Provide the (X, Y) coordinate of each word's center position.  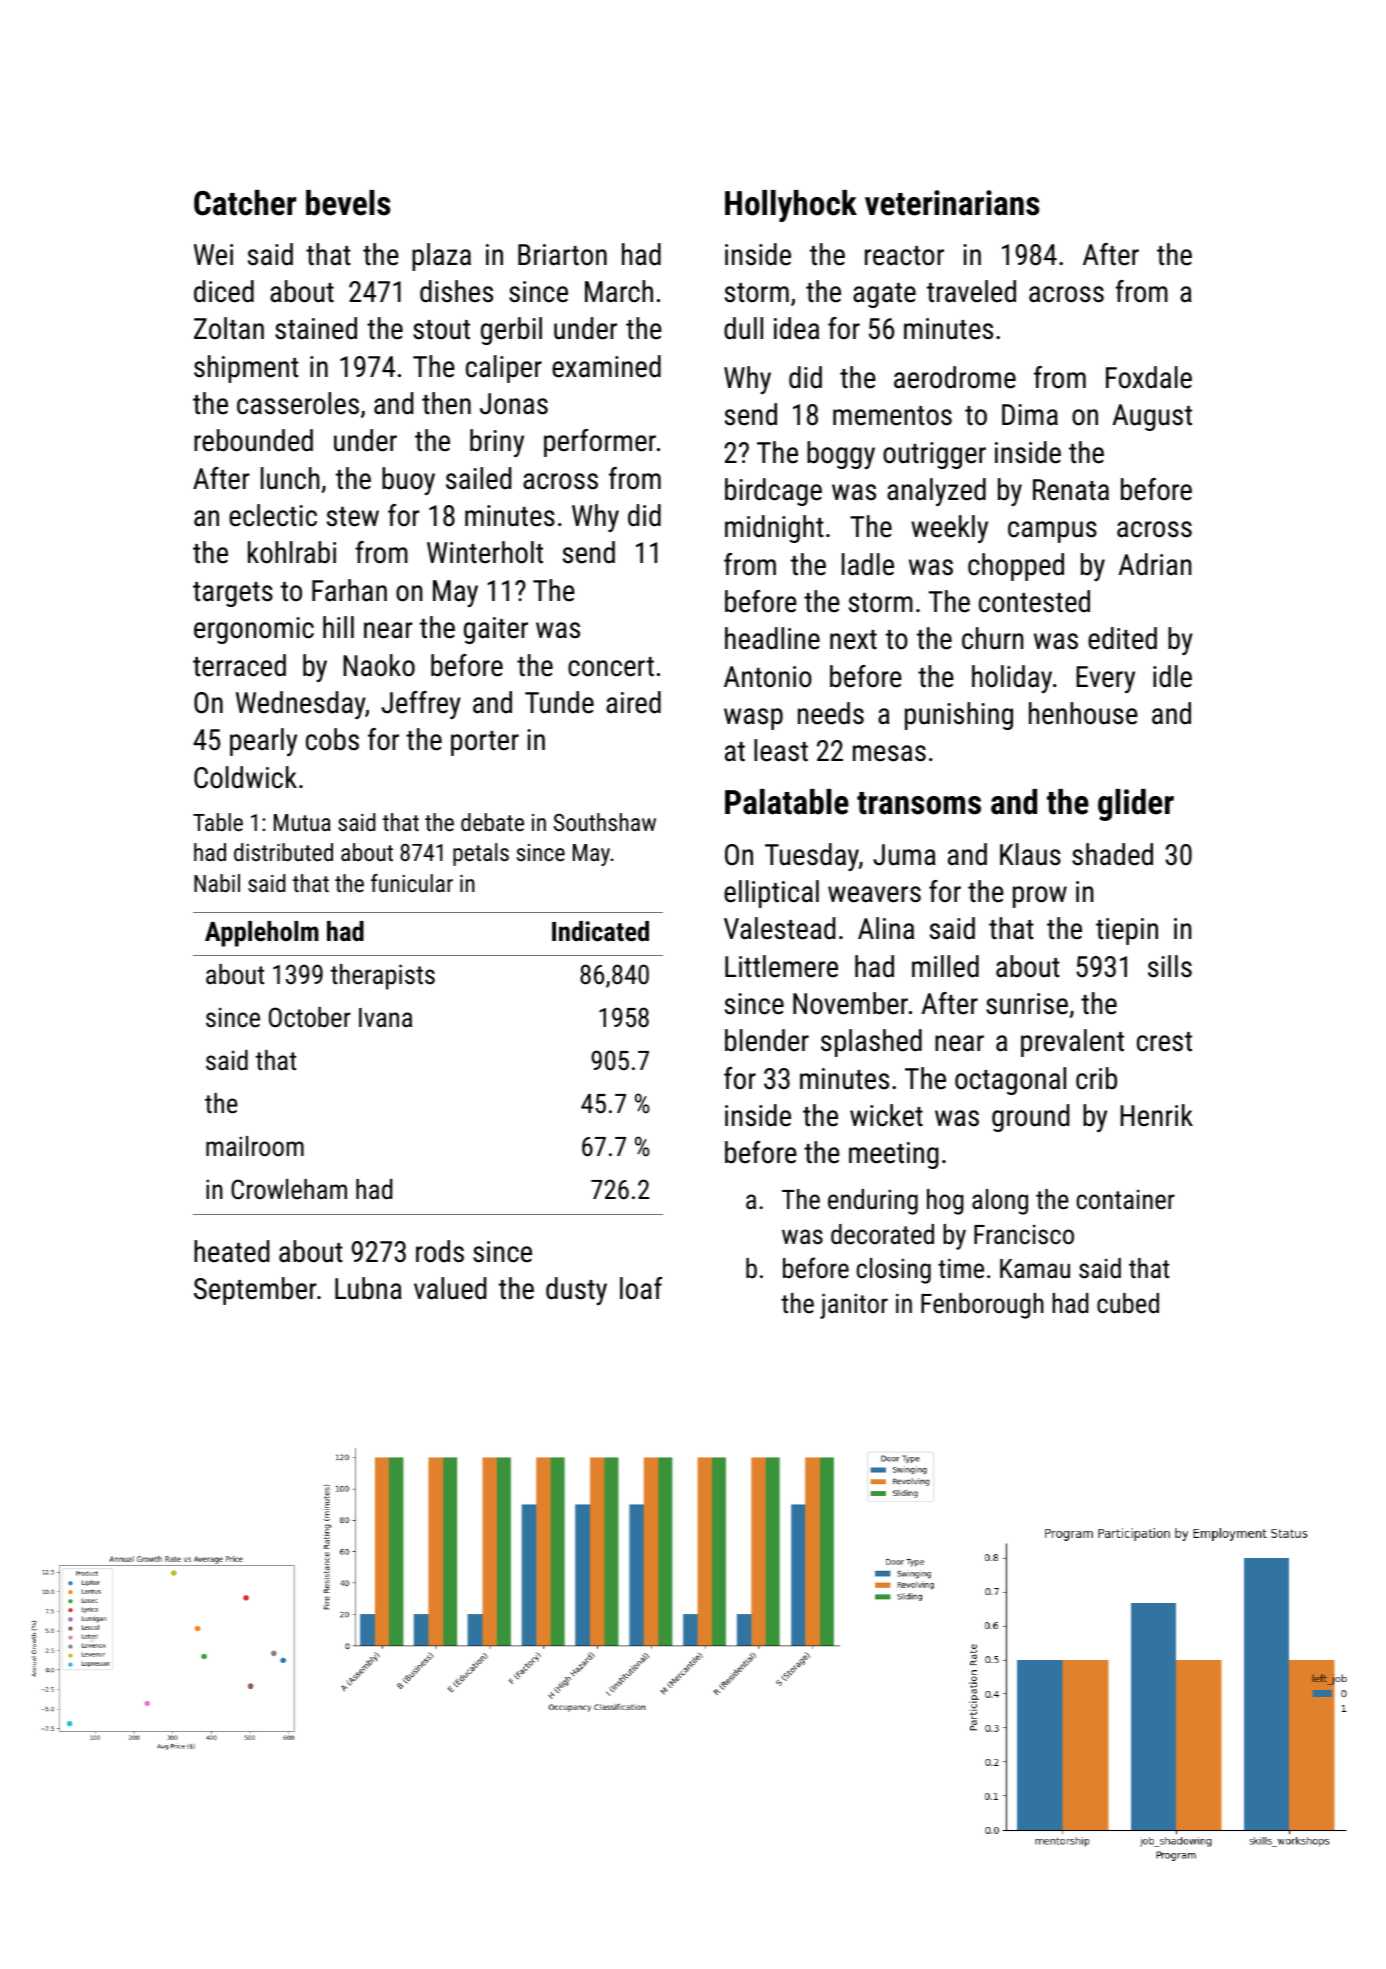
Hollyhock (791, 206)
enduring (873, 1202)
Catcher (245, 203)
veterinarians (952, 203)
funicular (412, 883)
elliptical (771, 894)
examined (606, 366)
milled (945, 966)
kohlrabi (292, 552)
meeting (894, 1155)
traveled (971, 291)
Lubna (368, 1288)
